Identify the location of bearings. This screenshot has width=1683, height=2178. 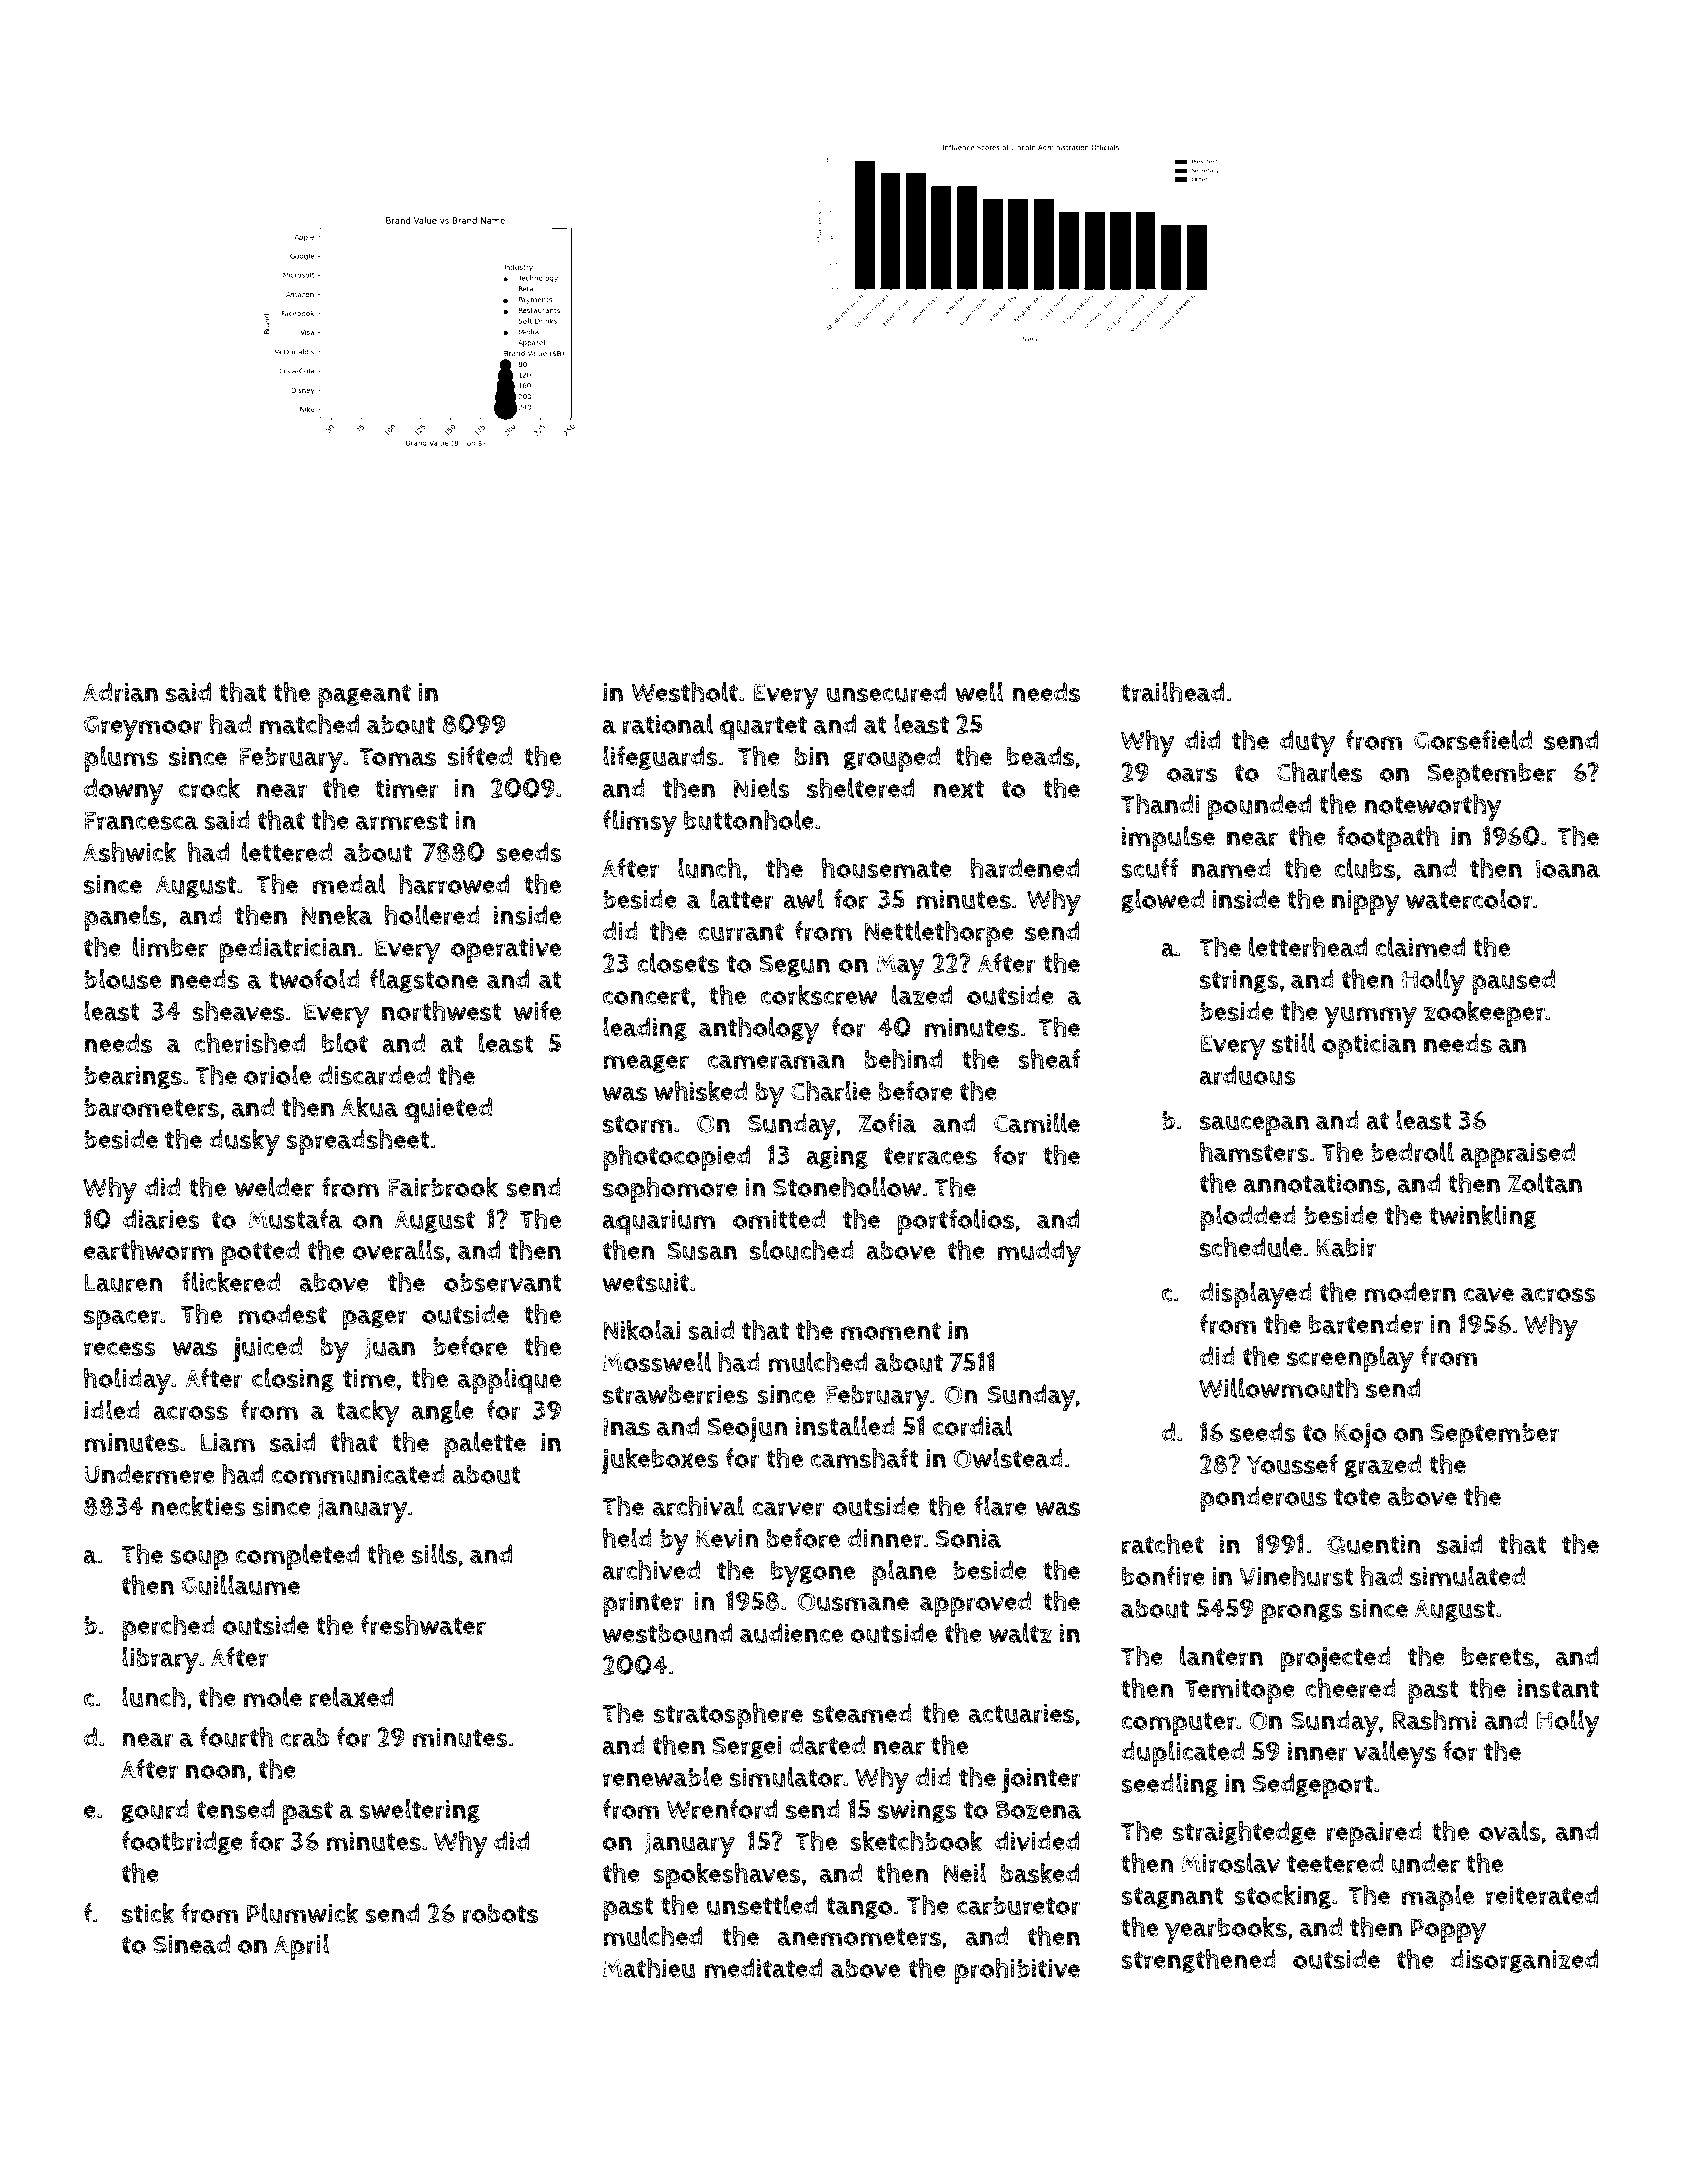
(133, 1077).
